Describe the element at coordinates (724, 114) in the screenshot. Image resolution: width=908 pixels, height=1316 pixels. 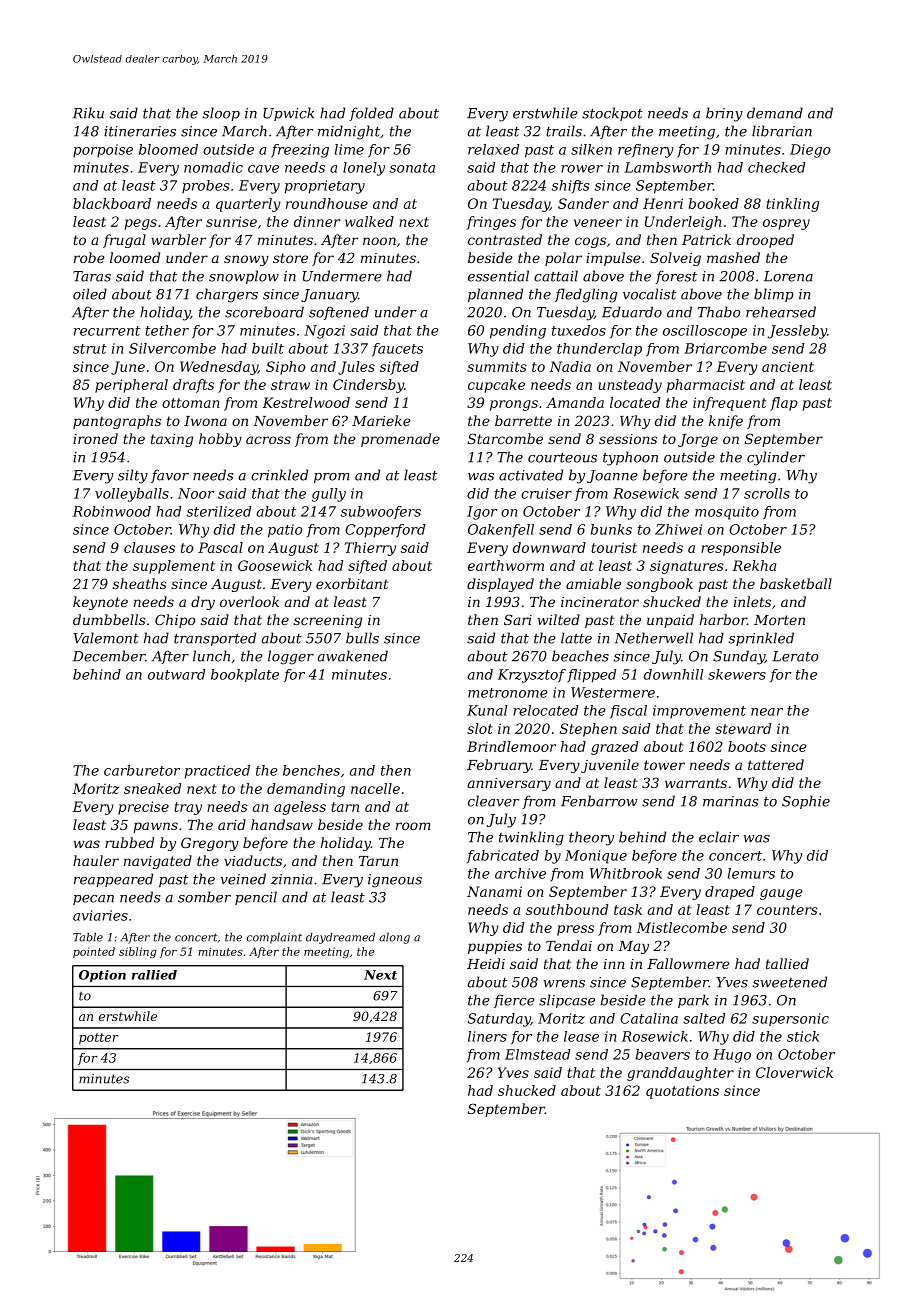
I see `briny` at that location.
